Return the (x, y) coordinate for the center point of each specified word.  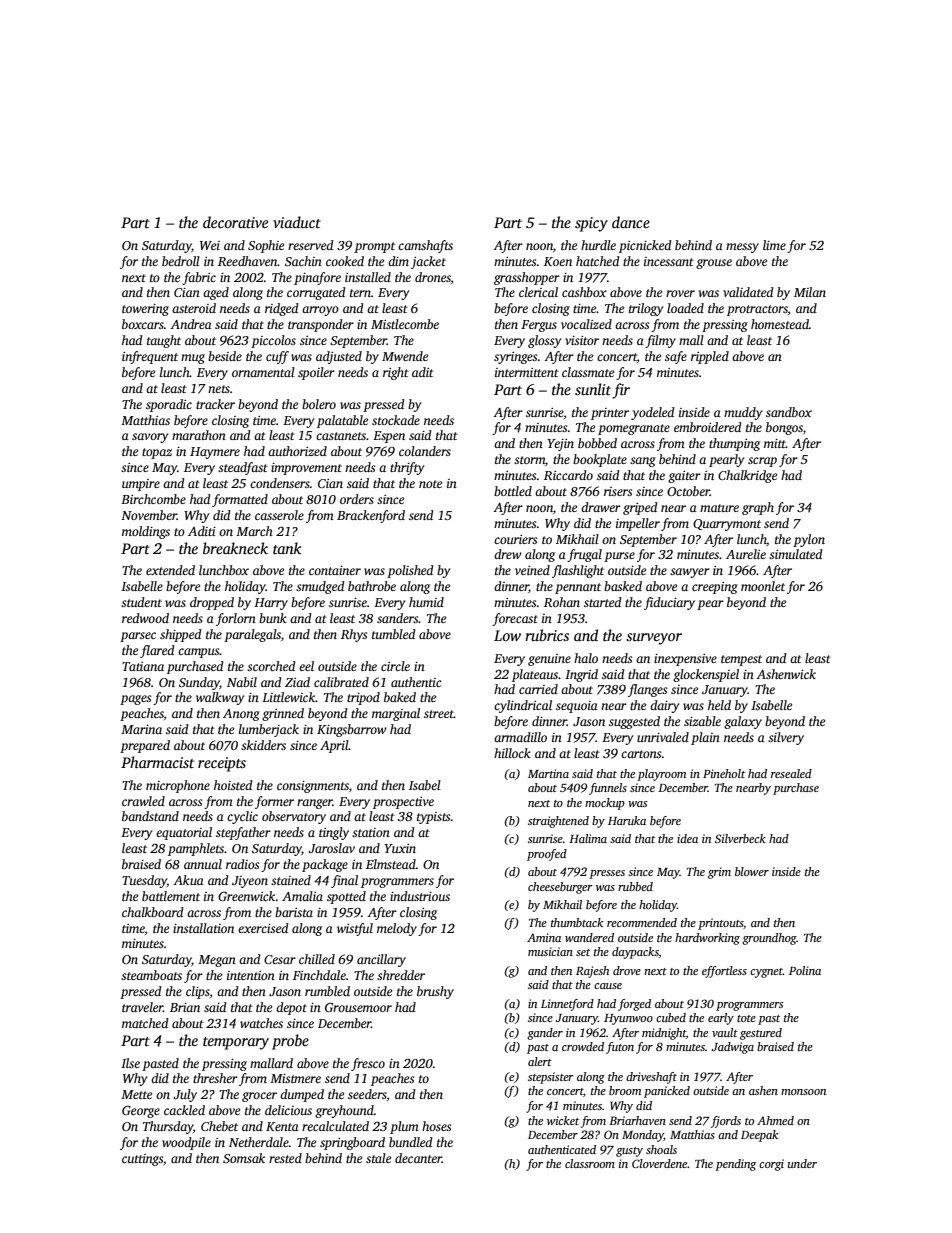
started (603, 602)
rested (285, 1158)
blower (752, 871)
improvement (306, 469)
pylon (809, 540)
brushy (435, 992)
